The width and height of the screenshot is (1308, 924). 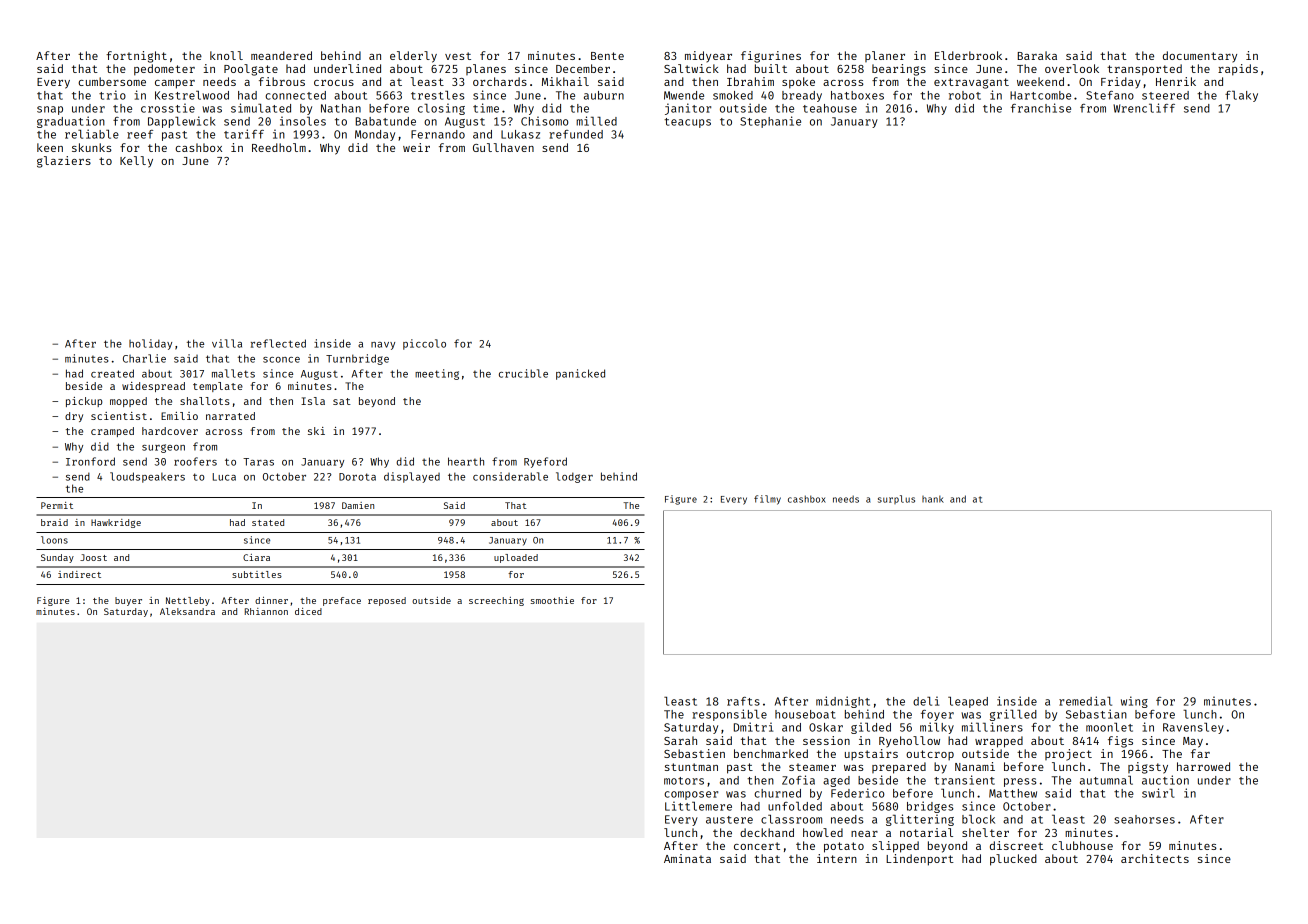 What do you see at coordinates (920, 860) in the screenshot?
I see `Lindenport` at bounding box center [920, 860].
